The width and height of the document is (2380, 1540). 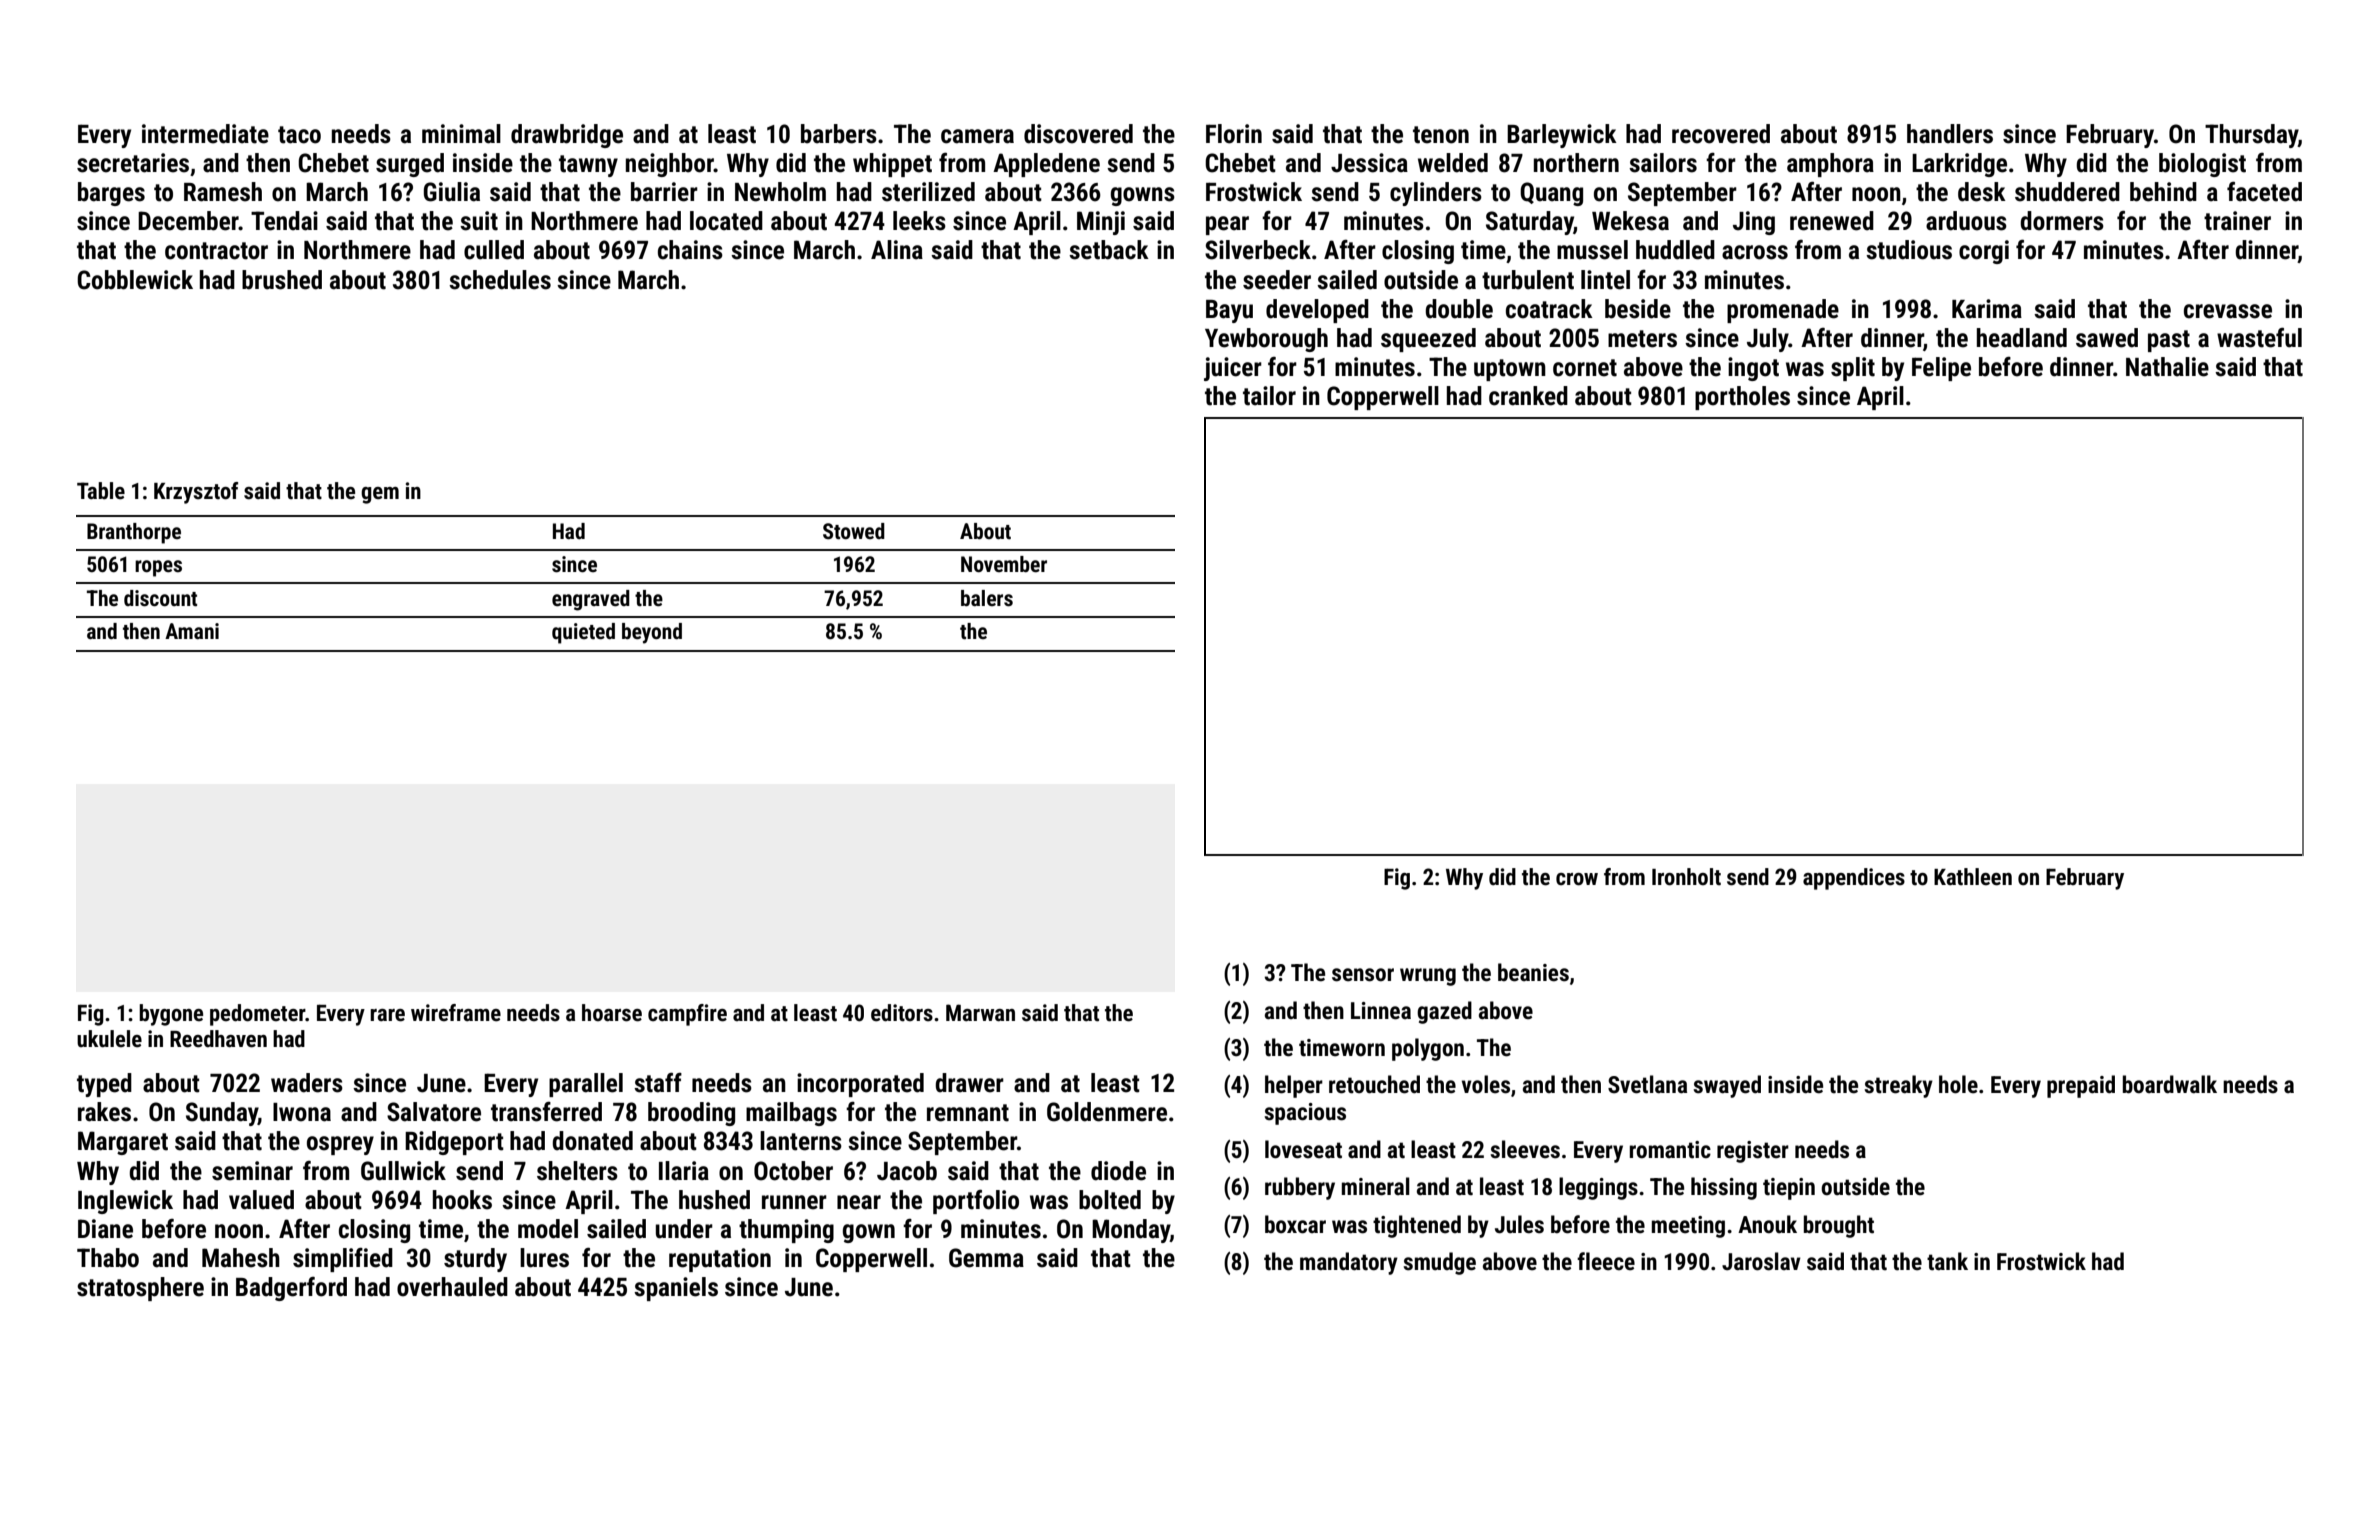 I want to click on Ironholt, so click(x=1686, y=877).
